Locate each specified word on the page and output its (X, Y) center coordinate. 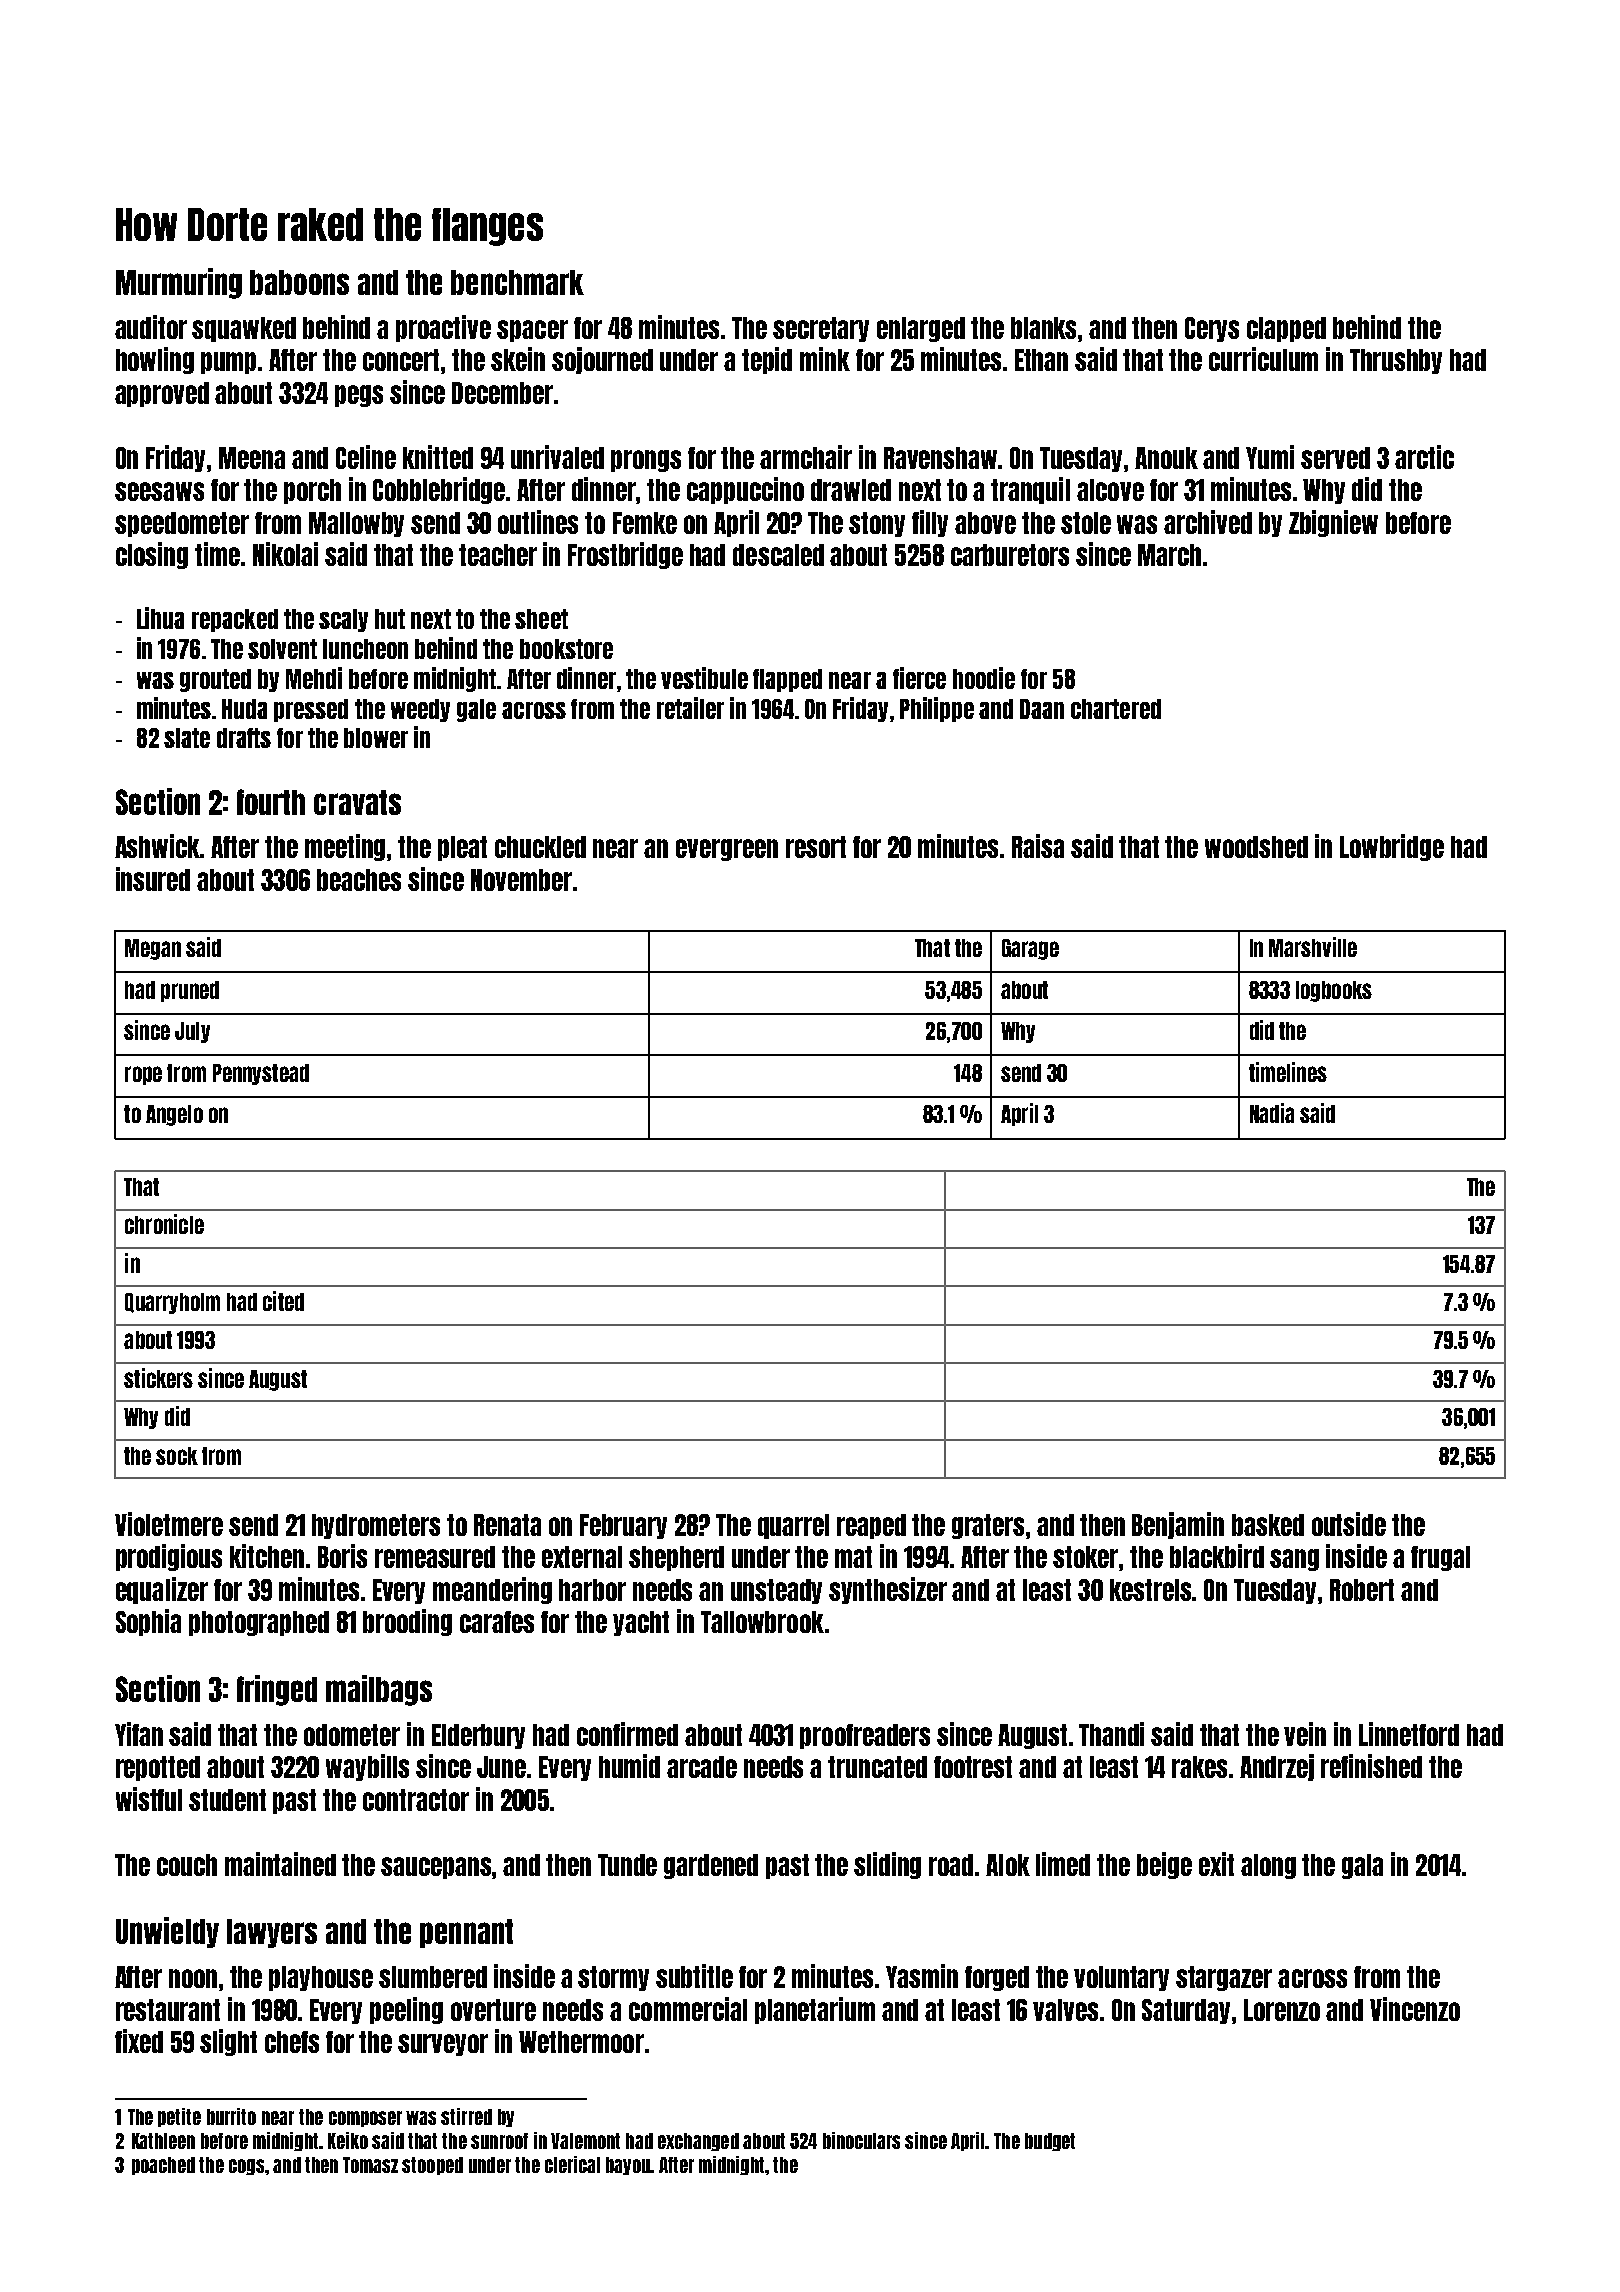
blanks (1043, 328)
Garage (1030, 949)
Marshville (1313, 947)
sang (1294, 1560)
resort (816, 847)
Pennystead (261, 1074)
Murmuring (179, 283)
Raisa (1038, 846)
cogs (246, 2167)
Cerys (1212, 329)
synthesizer (888, 1590)
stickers (158, 1378)
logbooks (1334, 991)
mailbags (379, 1690)
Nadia (1272, 1113)
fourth (271, 802)
